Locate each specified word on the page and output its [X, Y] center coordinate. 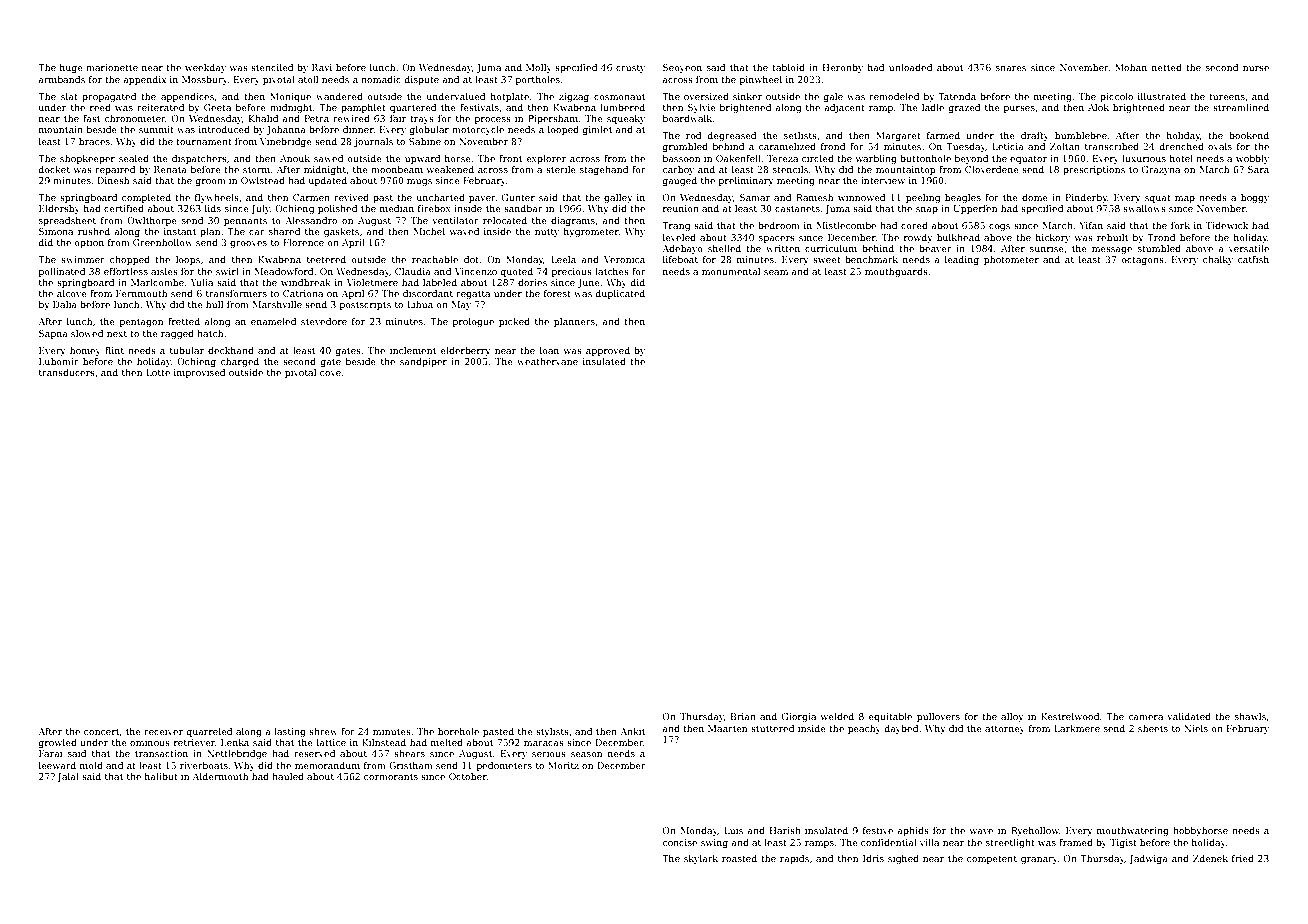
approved [608, 351]
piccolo [1116, 97]
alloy [1012, 717]
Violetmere [372, 282]
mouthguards [896, 272]
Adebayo [682, 249]
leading [962, 260]
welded [837, 716]
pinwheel [761, 80]
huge [71, 68]
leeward [57, 765]
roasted [739, 858]
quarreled [209, 732]
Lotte [158, 372]
